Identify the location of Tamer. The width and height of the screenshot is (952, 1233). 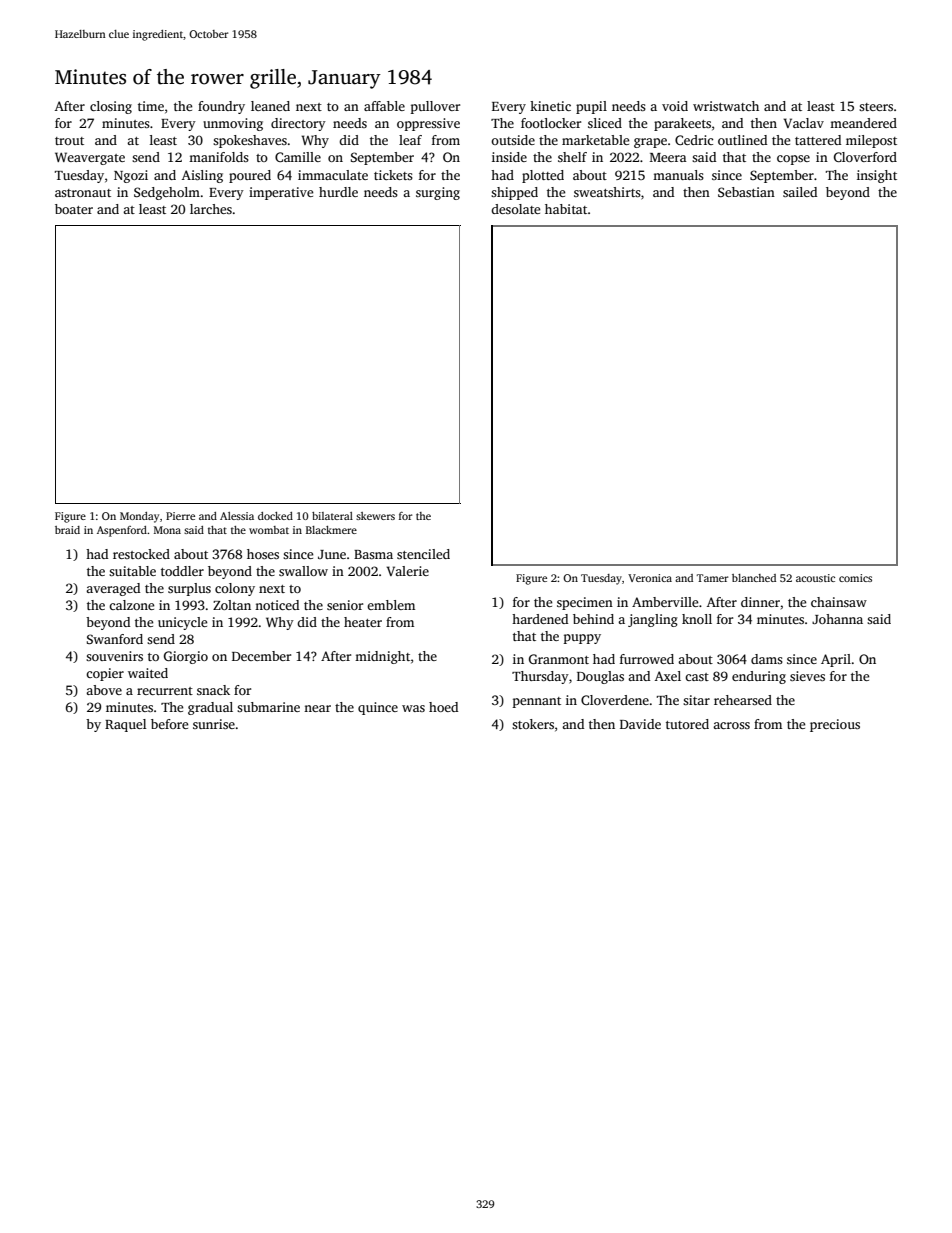
(712, 578).
